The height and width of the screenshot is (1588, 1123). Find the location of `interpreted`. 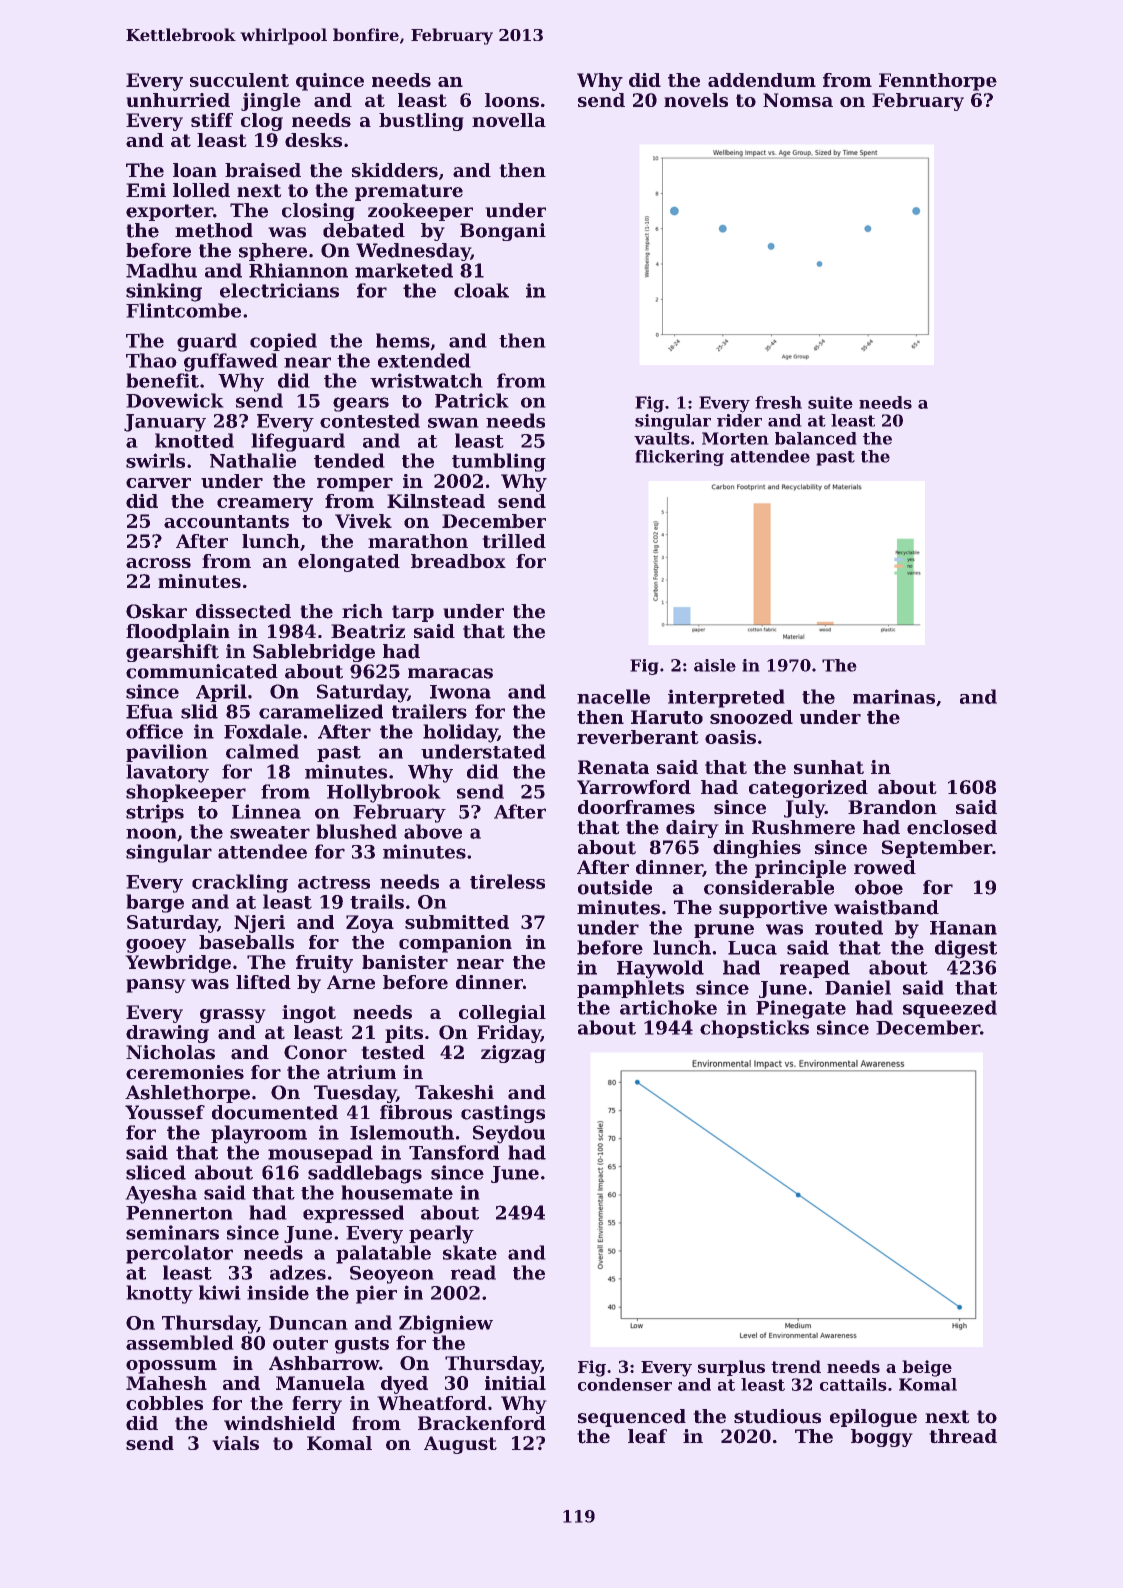

interpreted is located at coordinates (726, 698).
